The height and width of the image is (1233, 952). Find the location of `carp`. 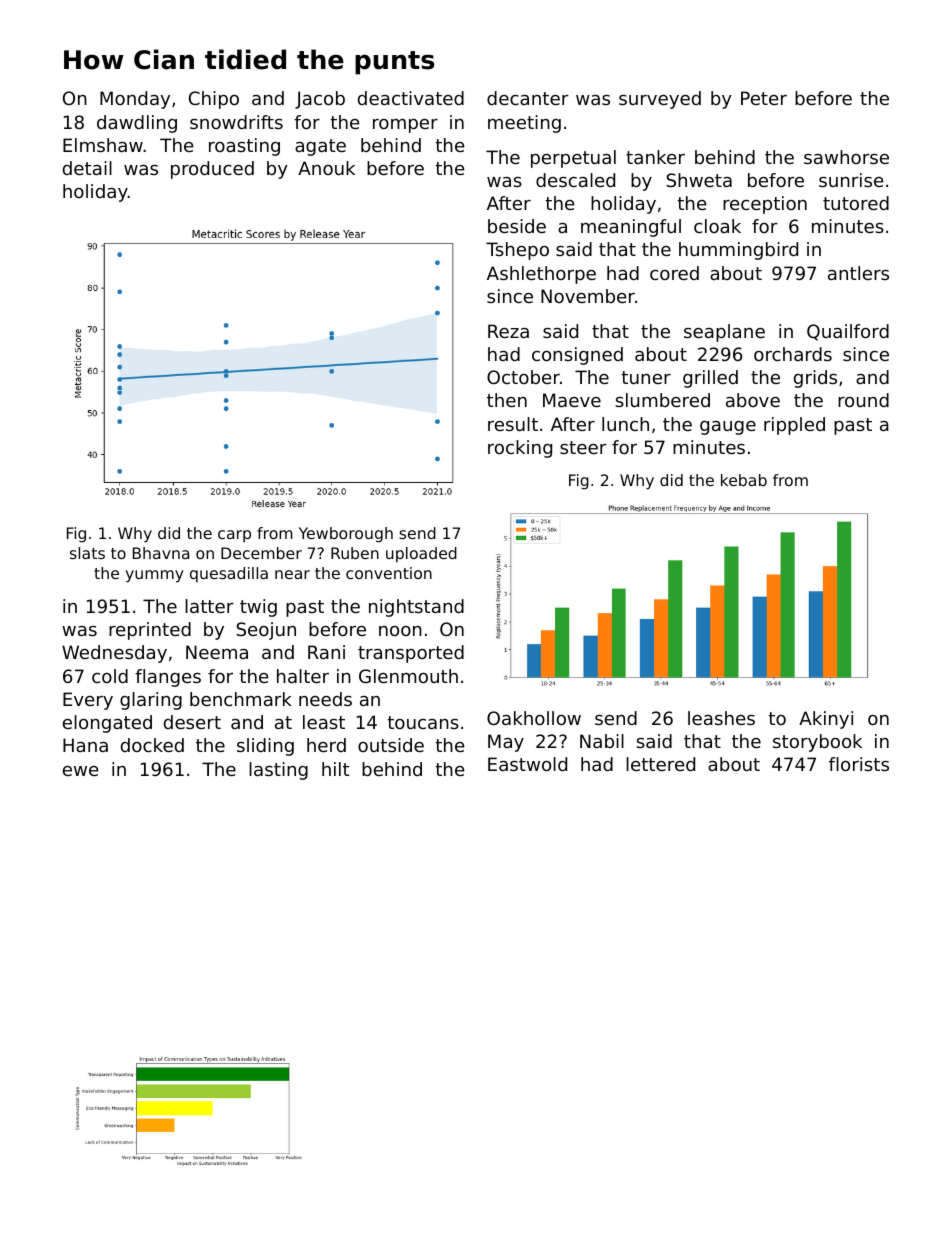

carp is located at coordinates (234, 536).
